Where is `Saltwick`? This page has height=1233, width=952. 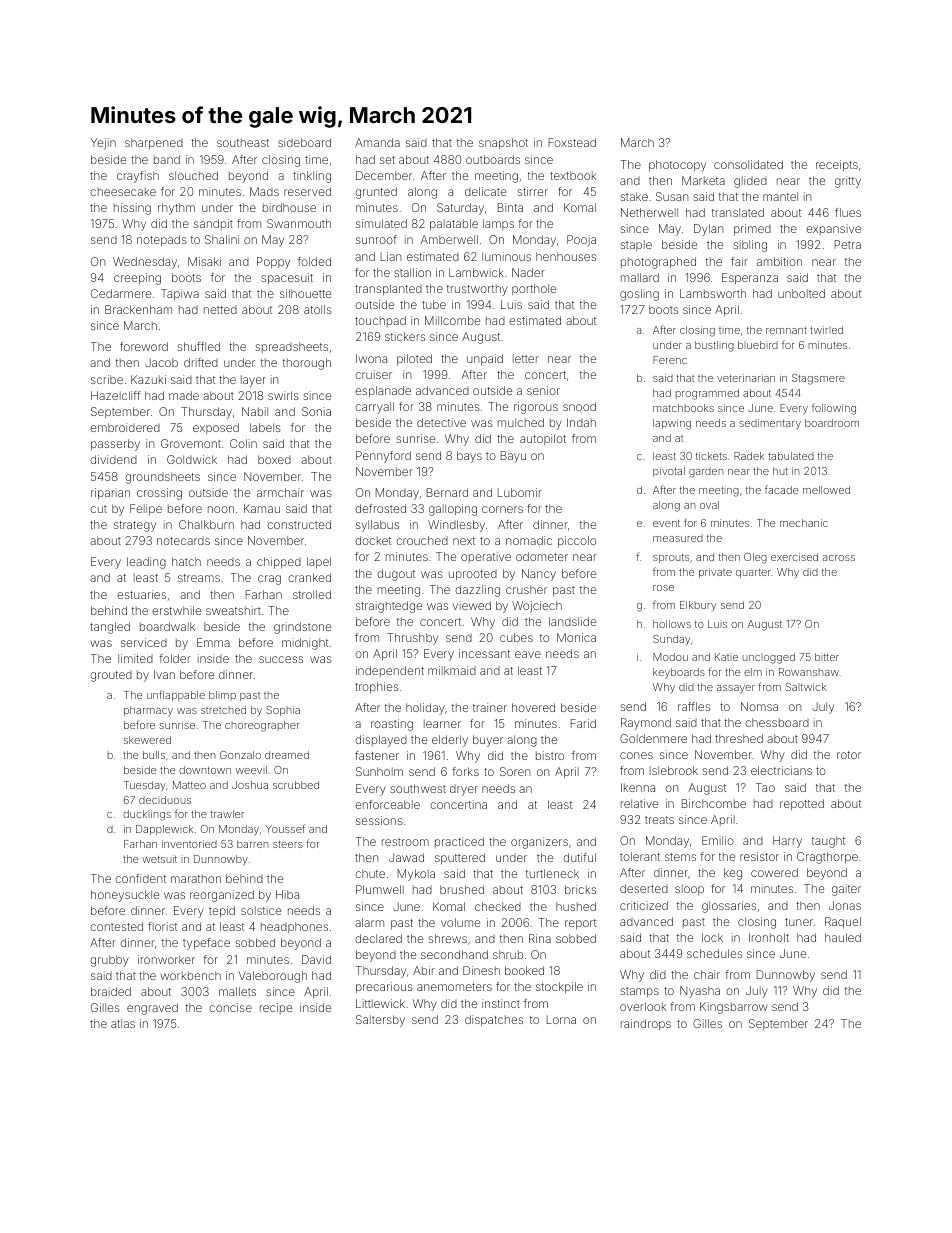 Saltwick is located at coordinates (805, 687).
